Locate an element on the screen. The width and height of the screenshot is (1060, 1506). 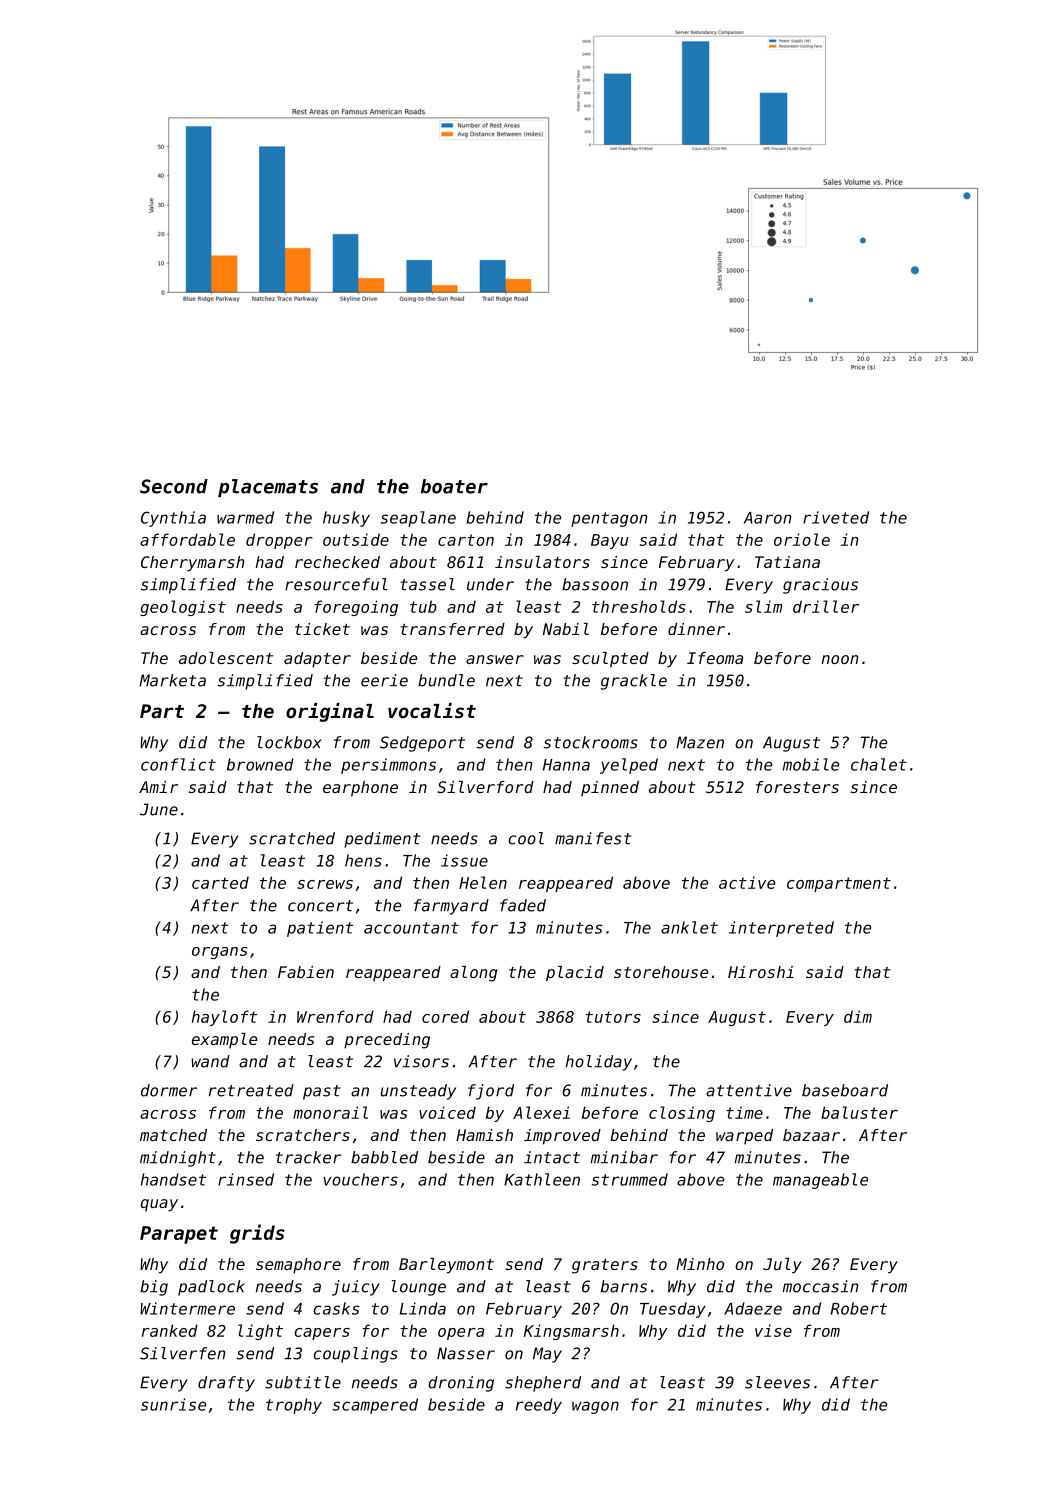
riveted is located at coordinates (836, 517).
